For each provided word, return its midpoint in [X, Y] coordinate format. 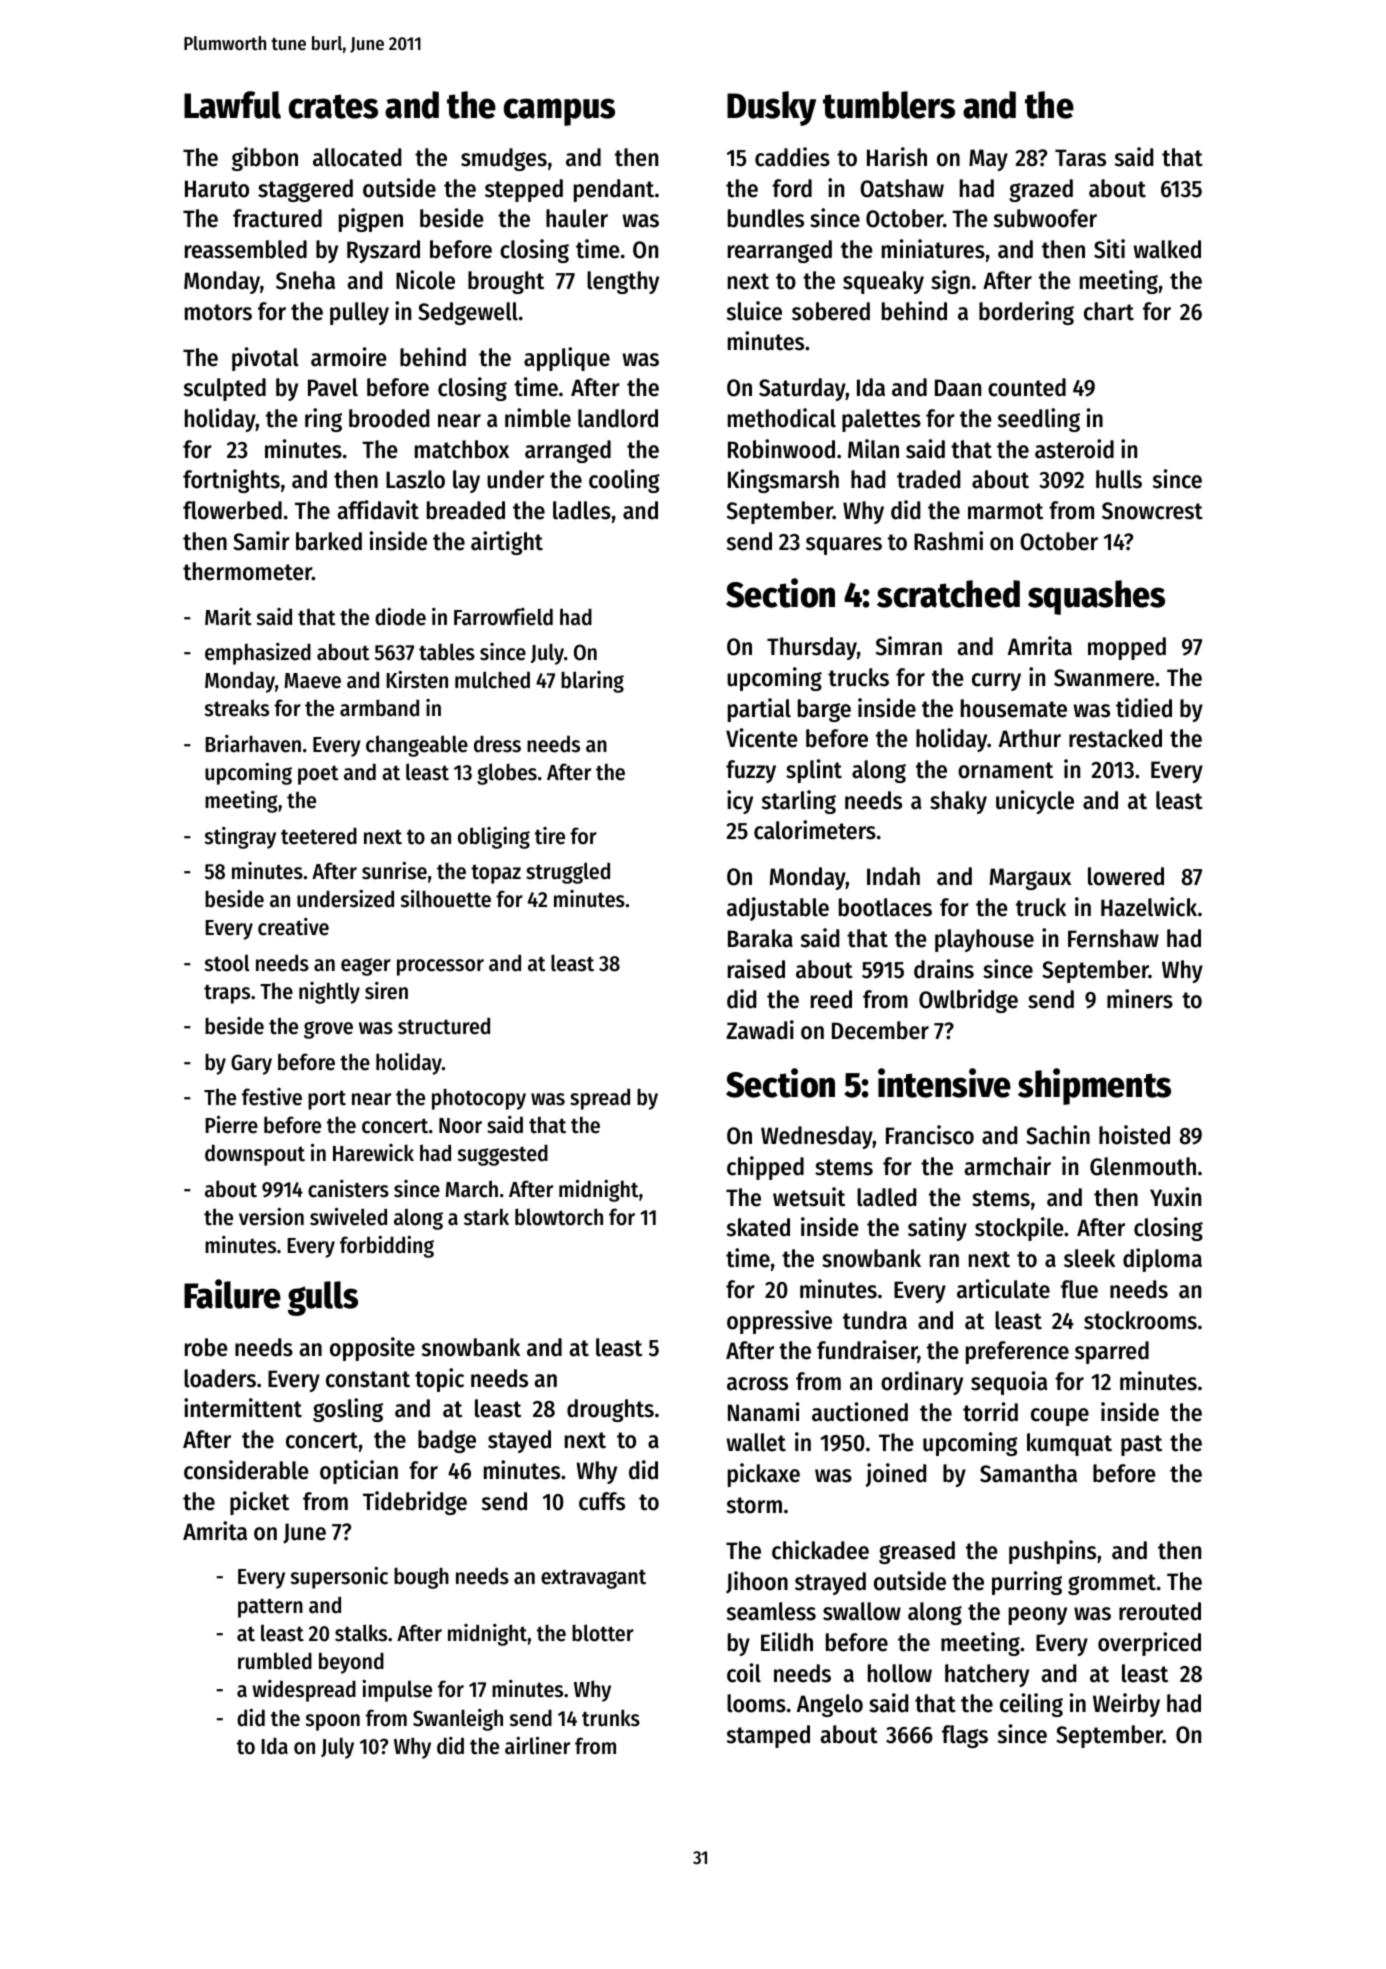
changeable [417, 746]
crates [333, 106]
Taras [1080, 158]
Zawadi [760, 1030]
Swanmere [1104, 678]
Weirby [1126, 1705]
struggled [568, 873]
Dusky [771, 108]
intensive [944, 1083]
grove [328, 1030]
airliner [537, 1746]
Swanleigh [458, 1720]
